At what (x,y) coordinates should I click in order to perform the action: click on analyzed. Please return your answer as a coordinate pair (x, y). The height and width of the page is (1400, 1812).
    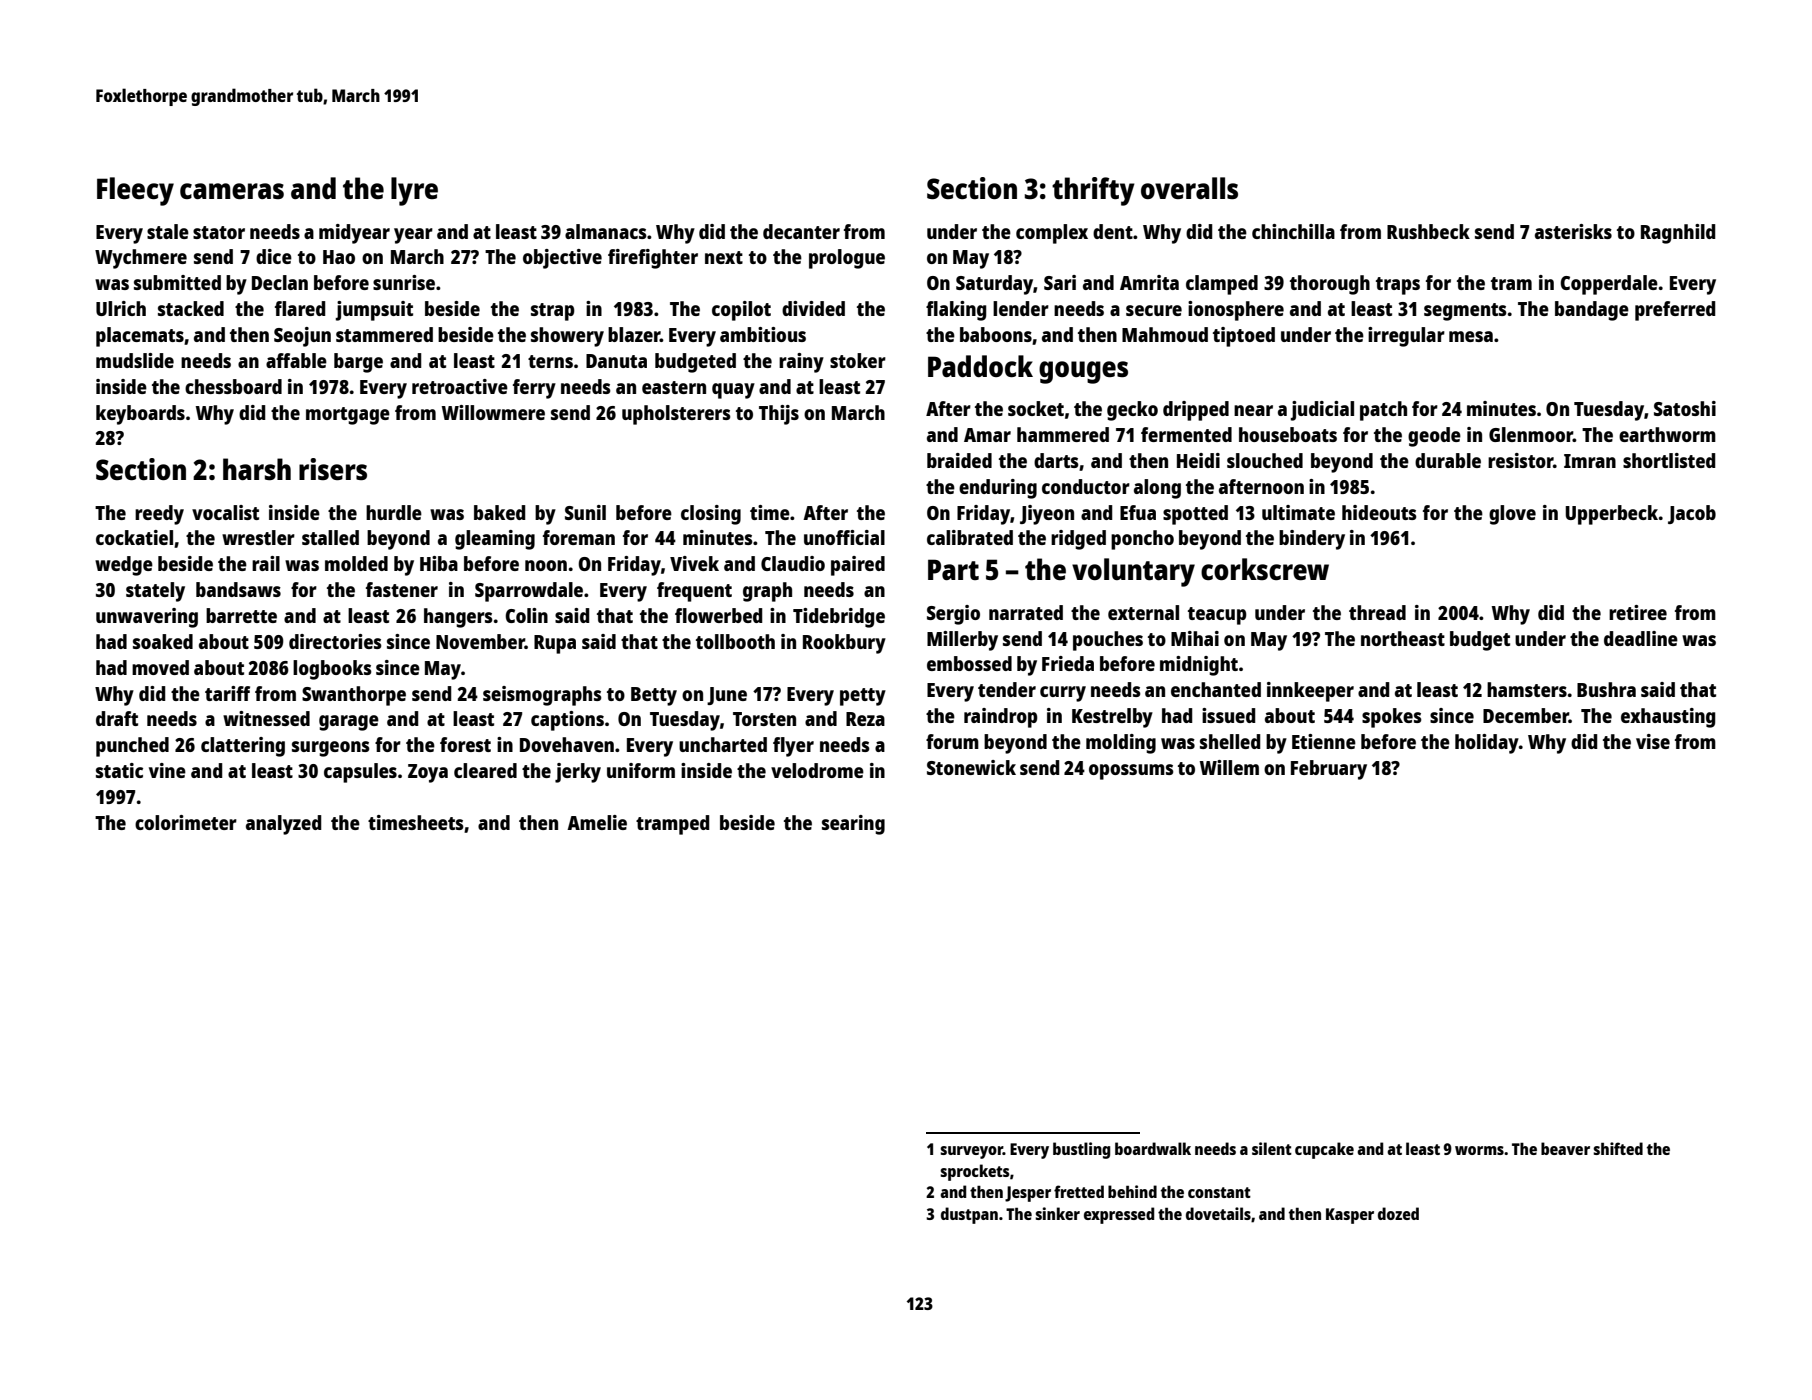
    Looking at the image, I should click on (283, 825).
